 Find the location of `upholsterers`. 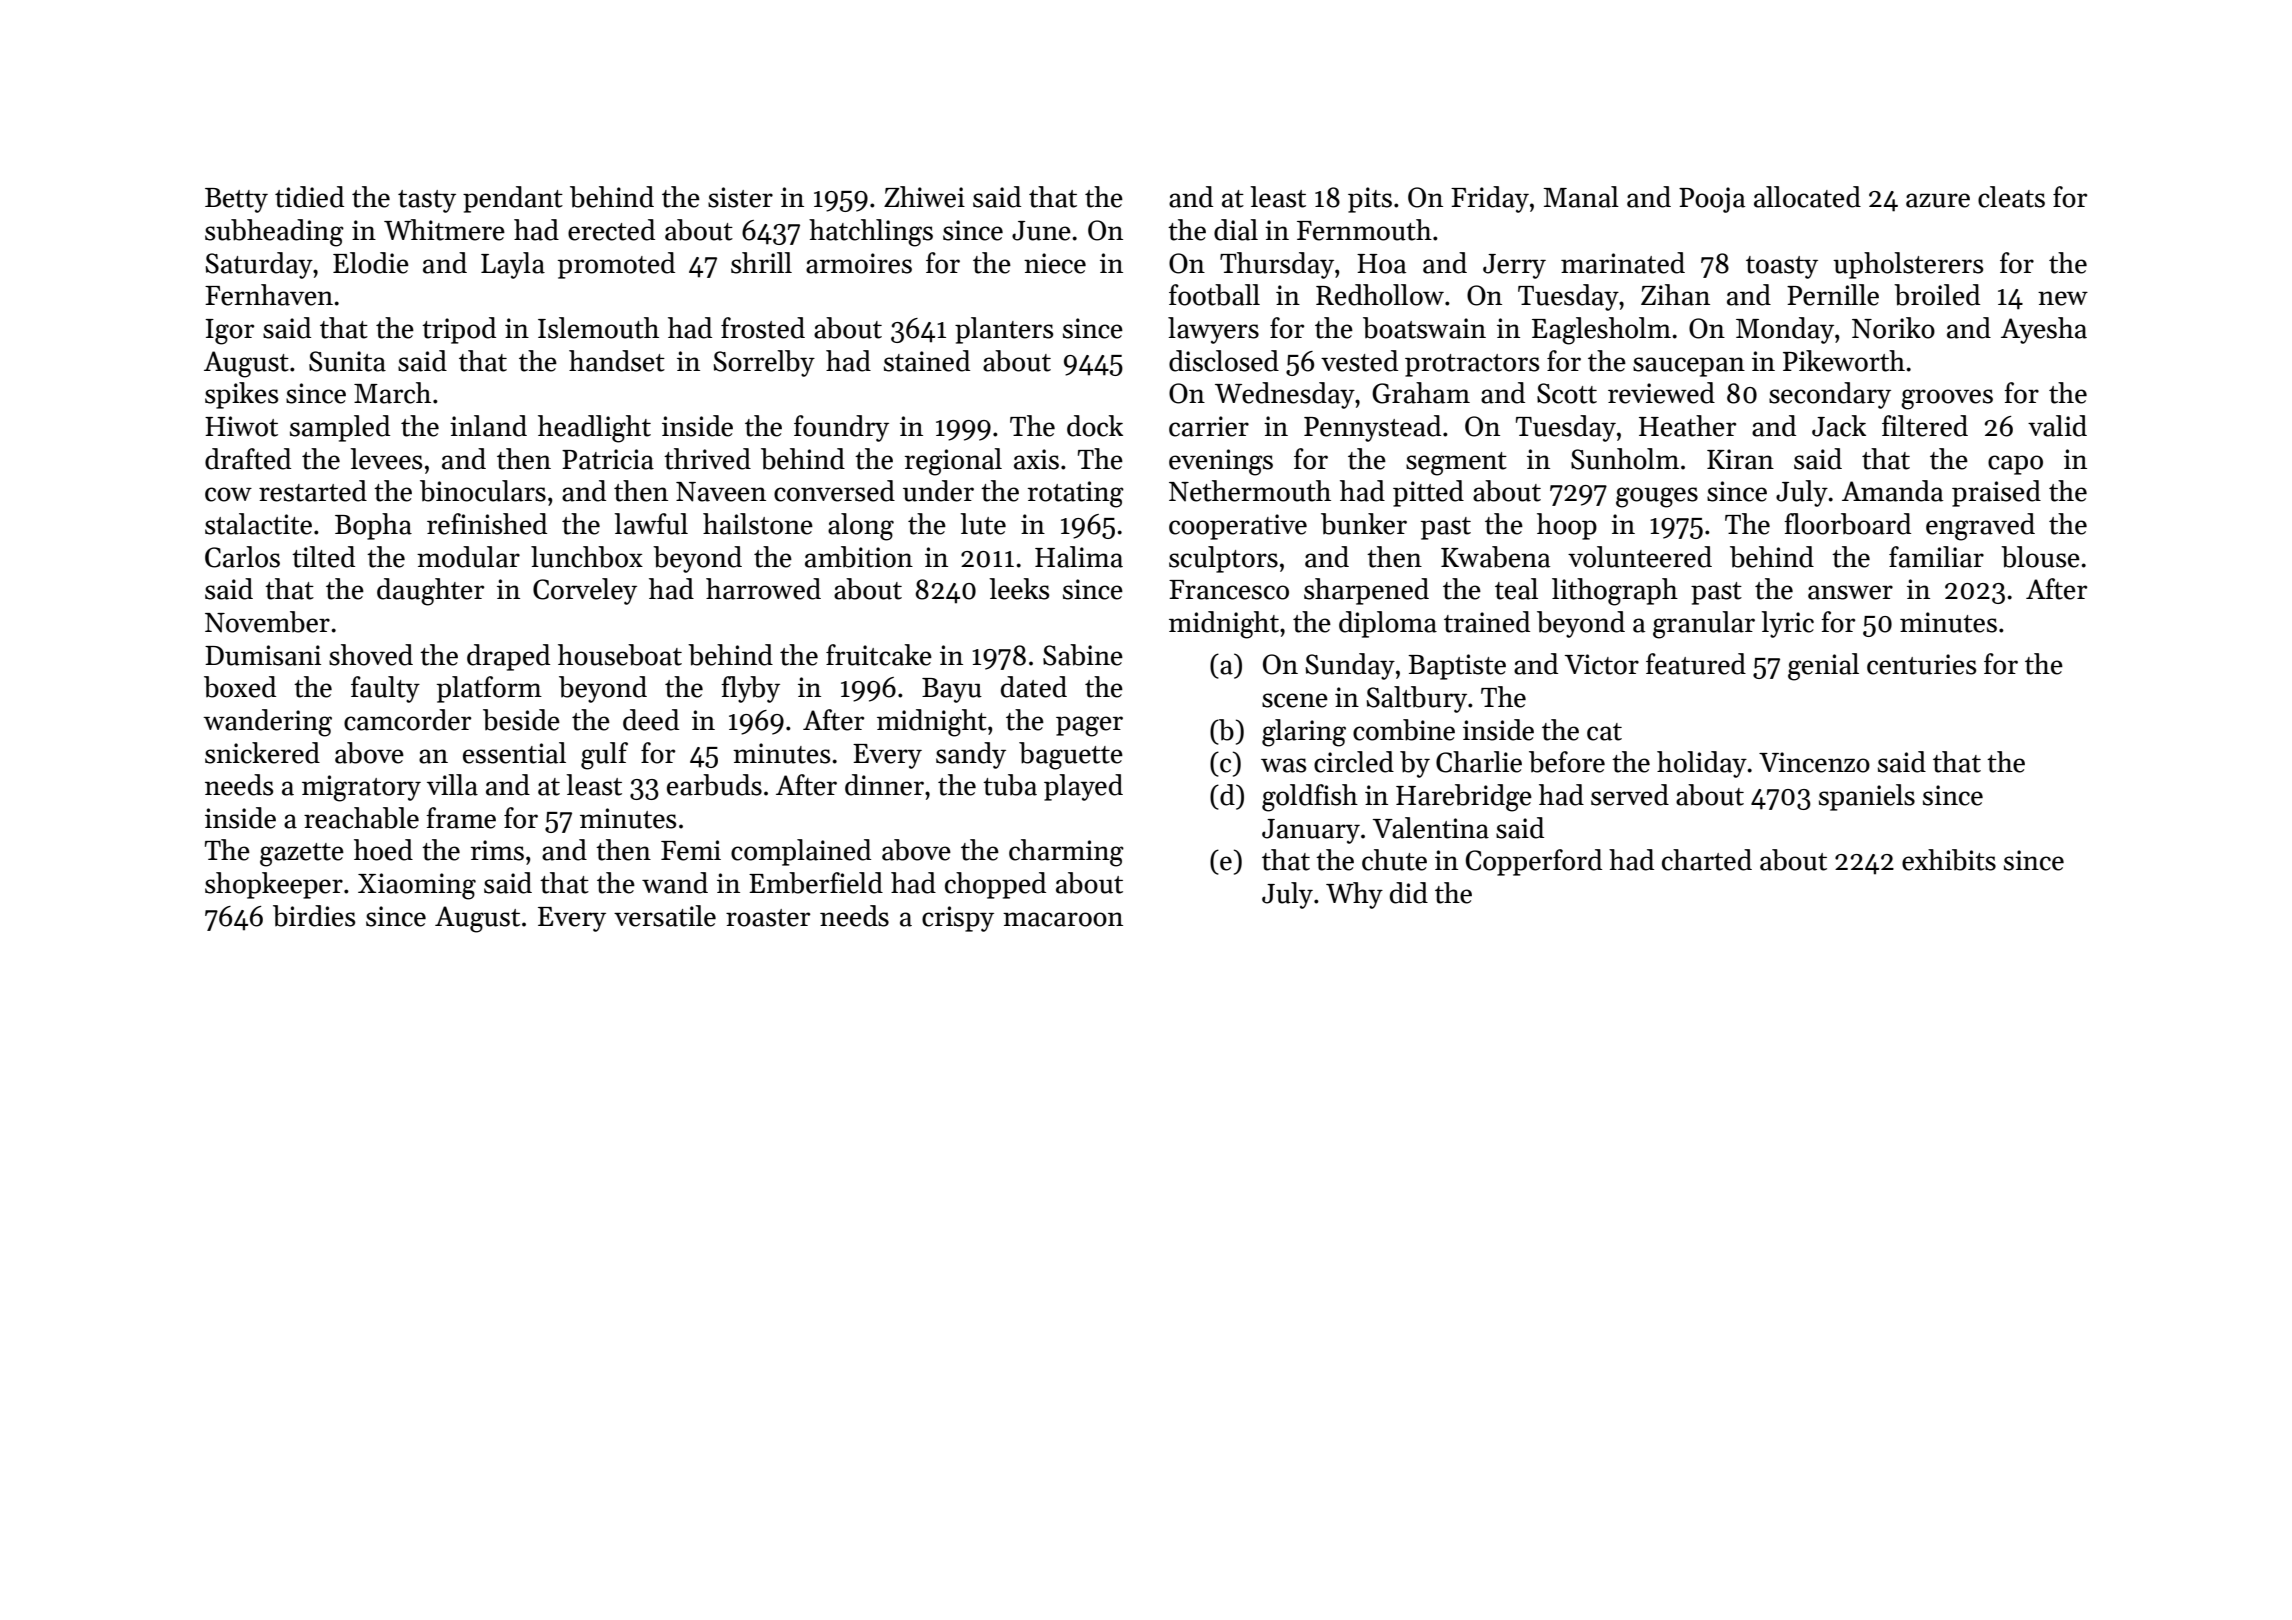

upholsterers is located at coordinates (1908, 265).
